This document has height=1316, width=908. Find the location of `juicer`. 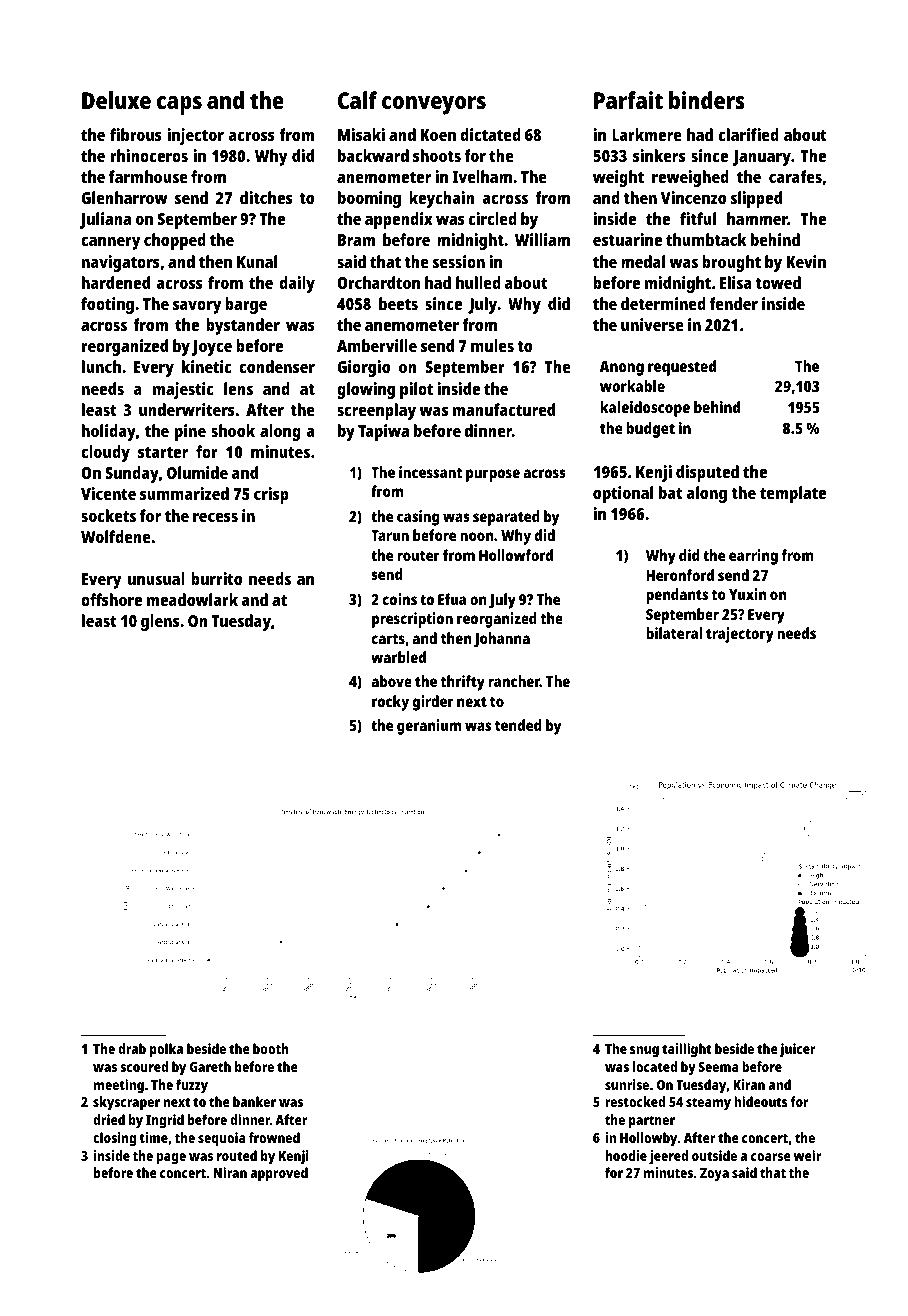

juicer is located at coordinates (798, 1050).
